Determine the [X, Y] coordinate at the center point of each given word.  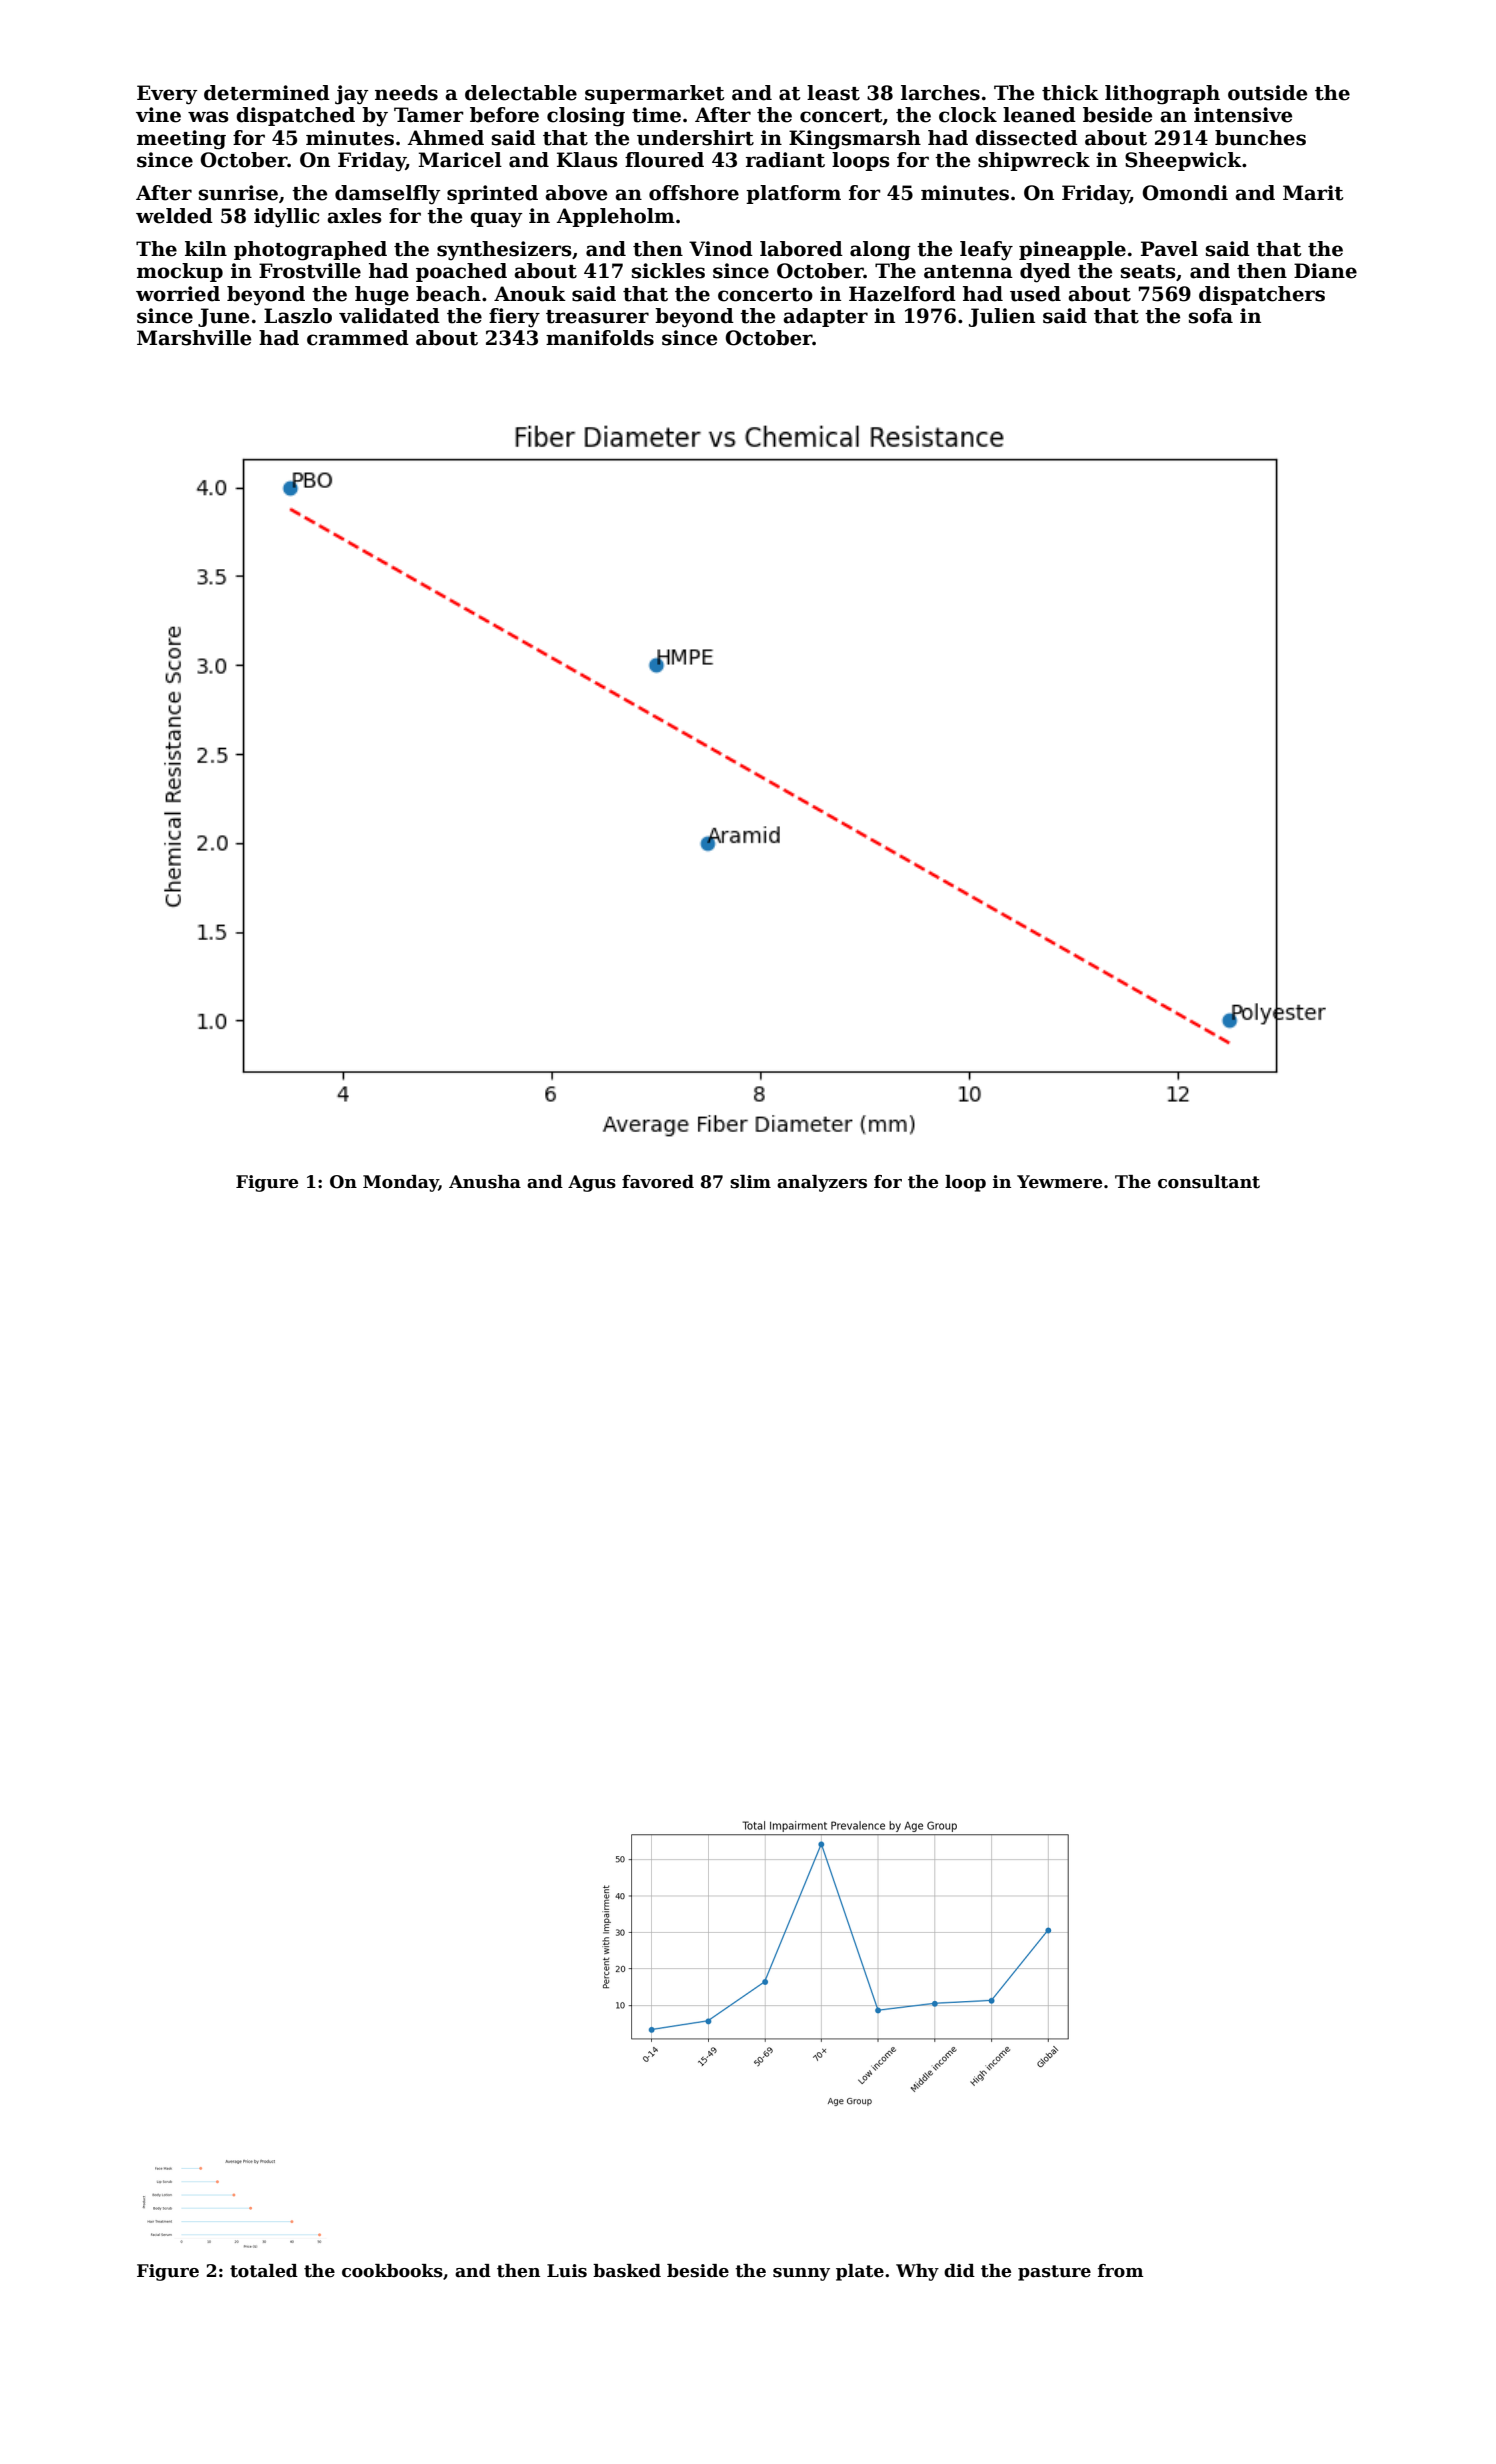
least [833, 93]
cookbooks [392, 2271]
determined [267, 93]
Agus [592, 1183]
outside [1267, 93]
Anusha [485, 1182]
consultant [1209, 1182]
